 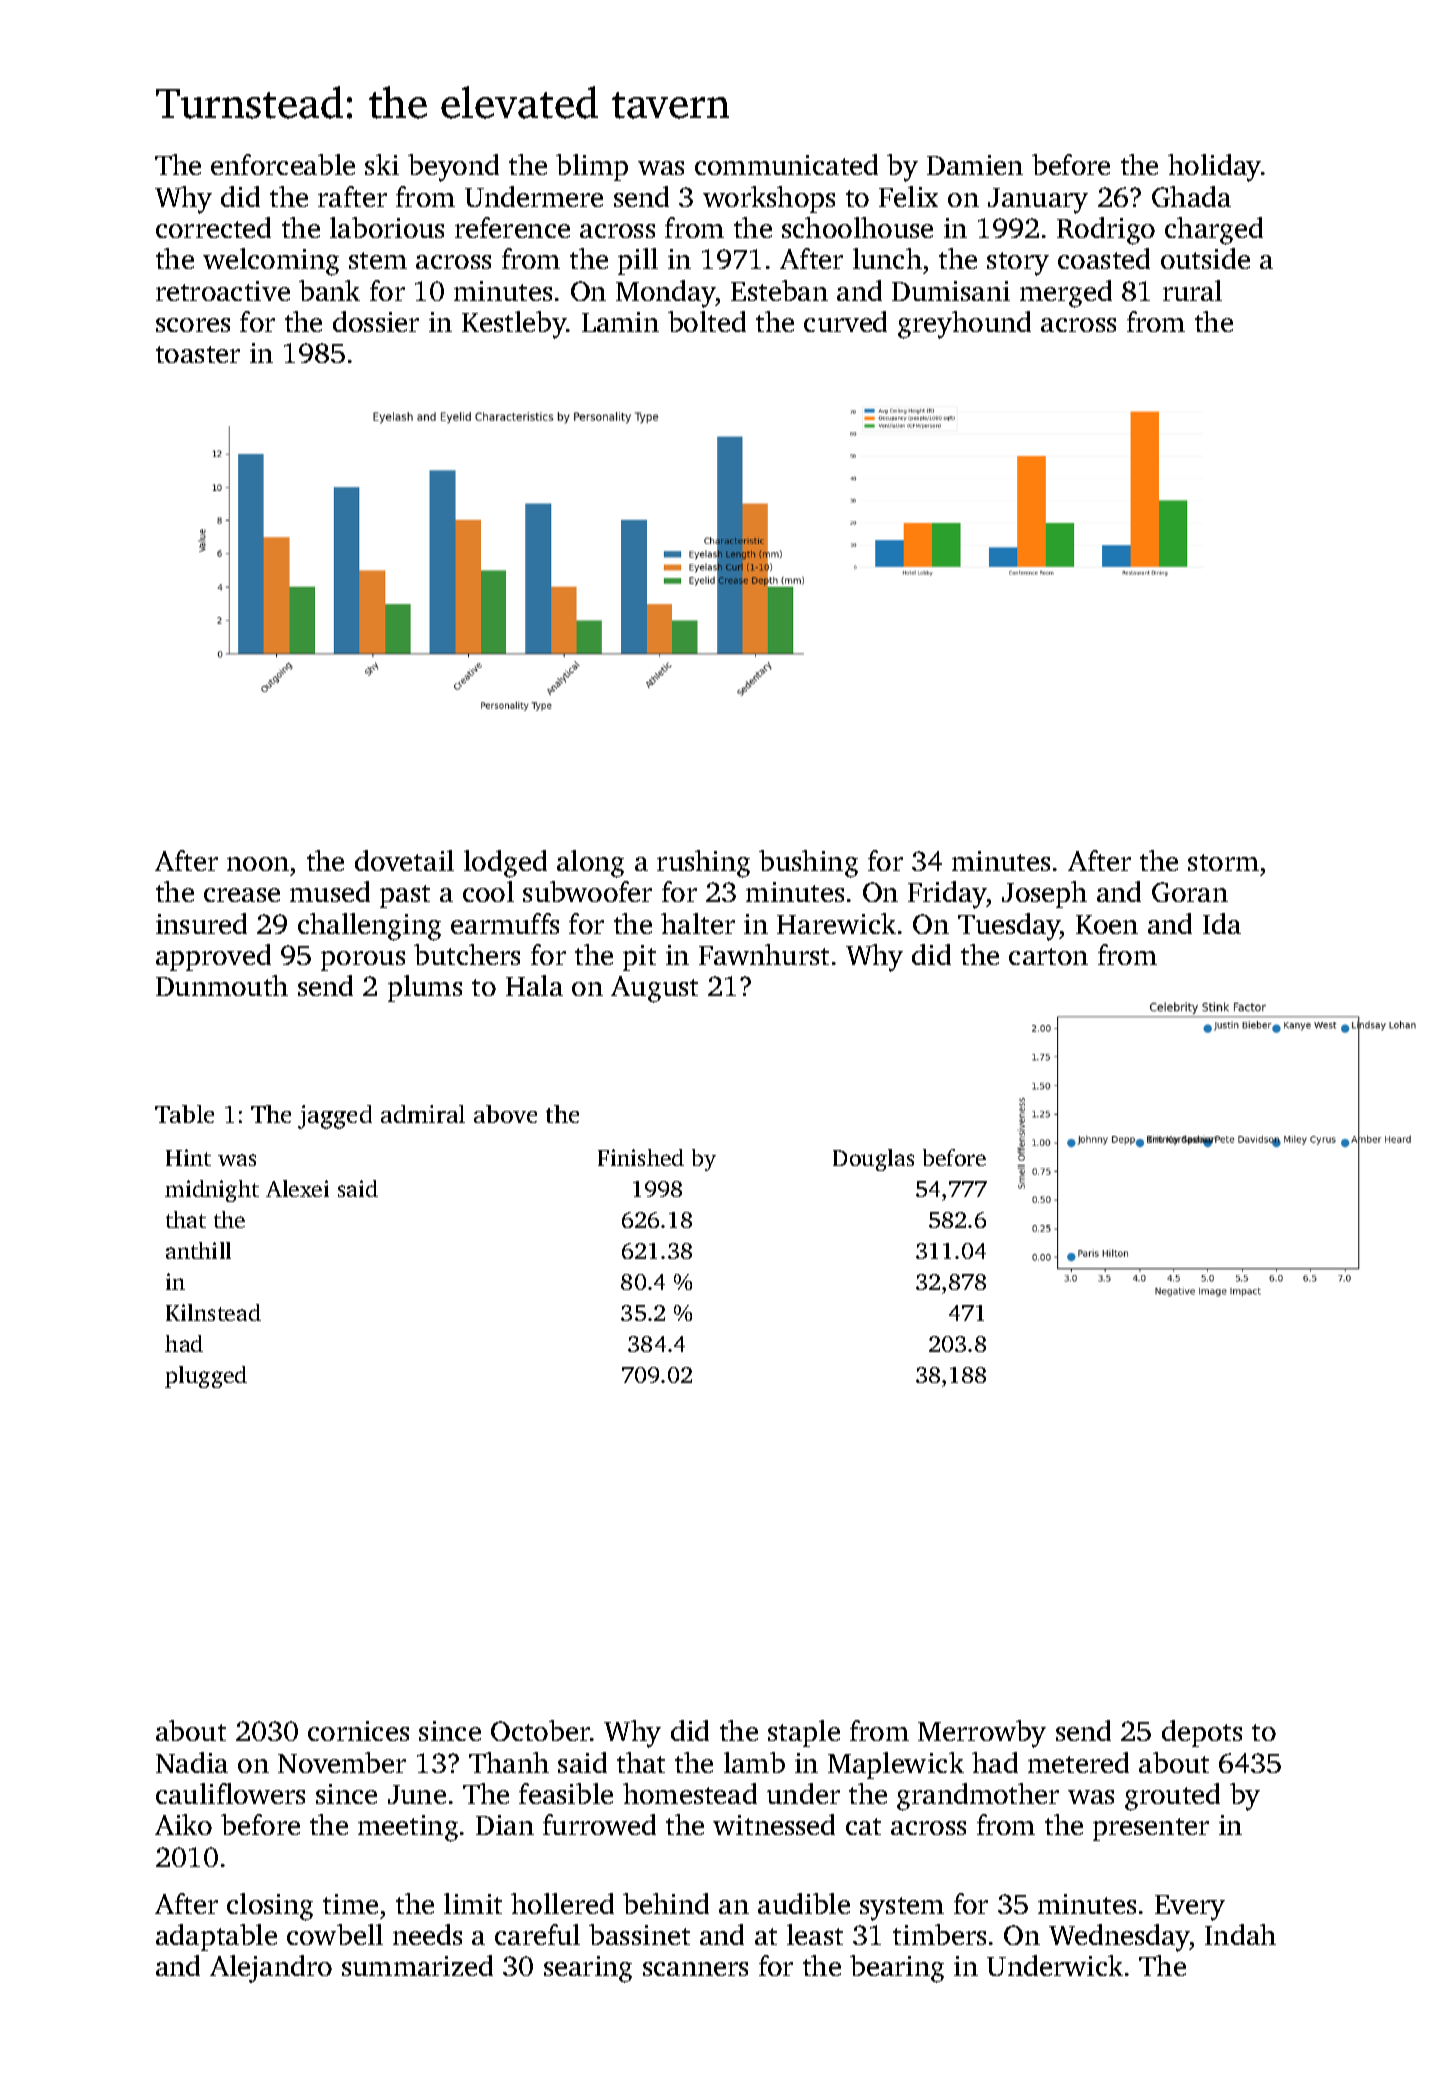 What do you see at coordinates (1172, 1797) in the screenshot?
I see `grouted` at bounding box center [1172, 1797].
